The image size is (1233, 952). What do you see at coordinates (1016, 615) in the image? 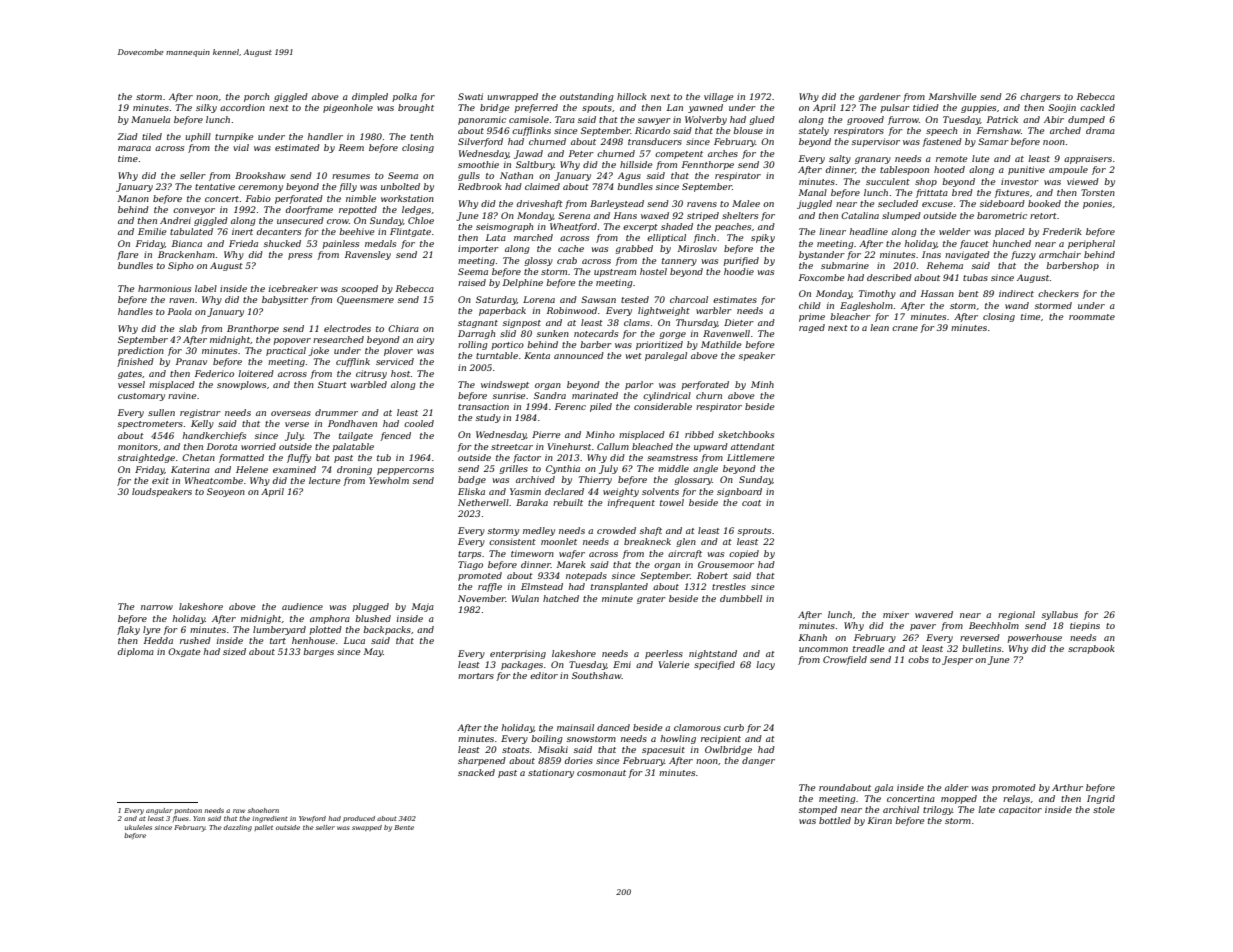
I see `regional` at bounding box center [1016, 615].
